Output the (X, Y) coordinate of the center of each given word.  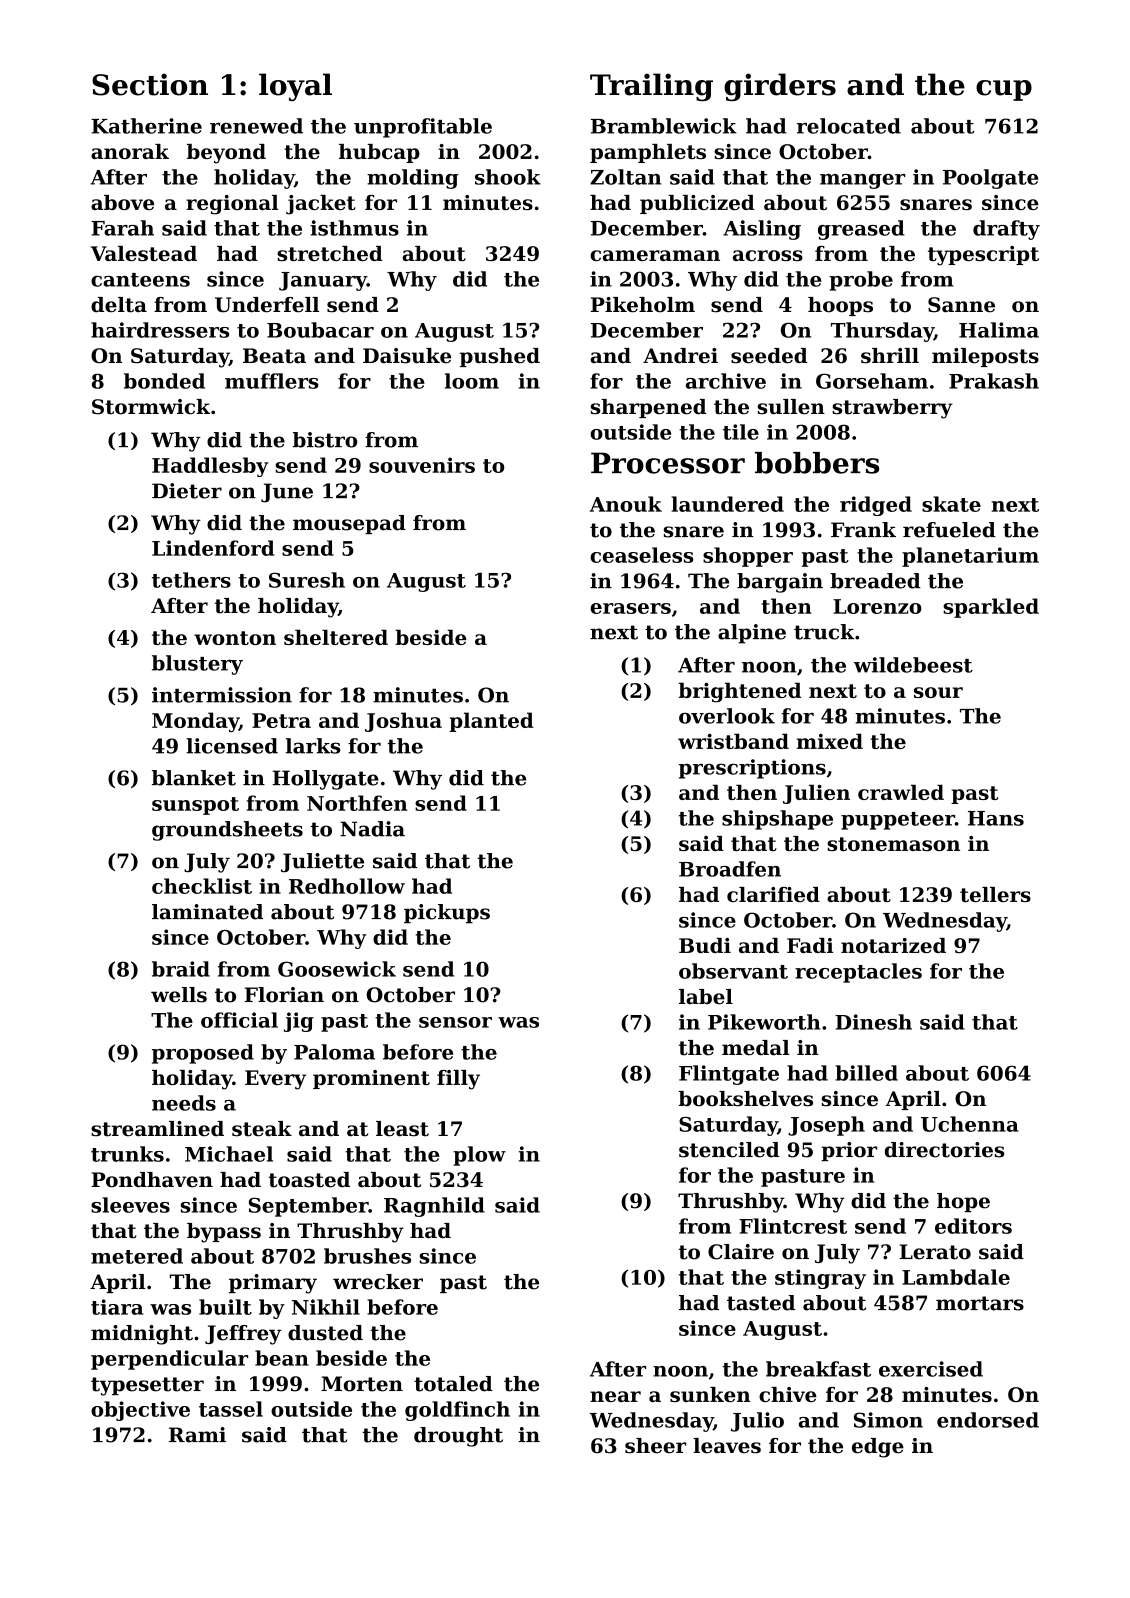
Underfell (267, 305)
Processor (668, 463)
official (239, 1020)
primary (273, 1284)
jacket (321, 205)
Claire (741, 1252)
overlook (727, 716)
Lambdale (956, 1277)
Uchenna (970, 1124)
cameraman (655, 255)
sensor (455, 1022)
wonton (235, 638)
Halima (999, 330)
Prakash (994, 381)
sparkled (991, 608)
